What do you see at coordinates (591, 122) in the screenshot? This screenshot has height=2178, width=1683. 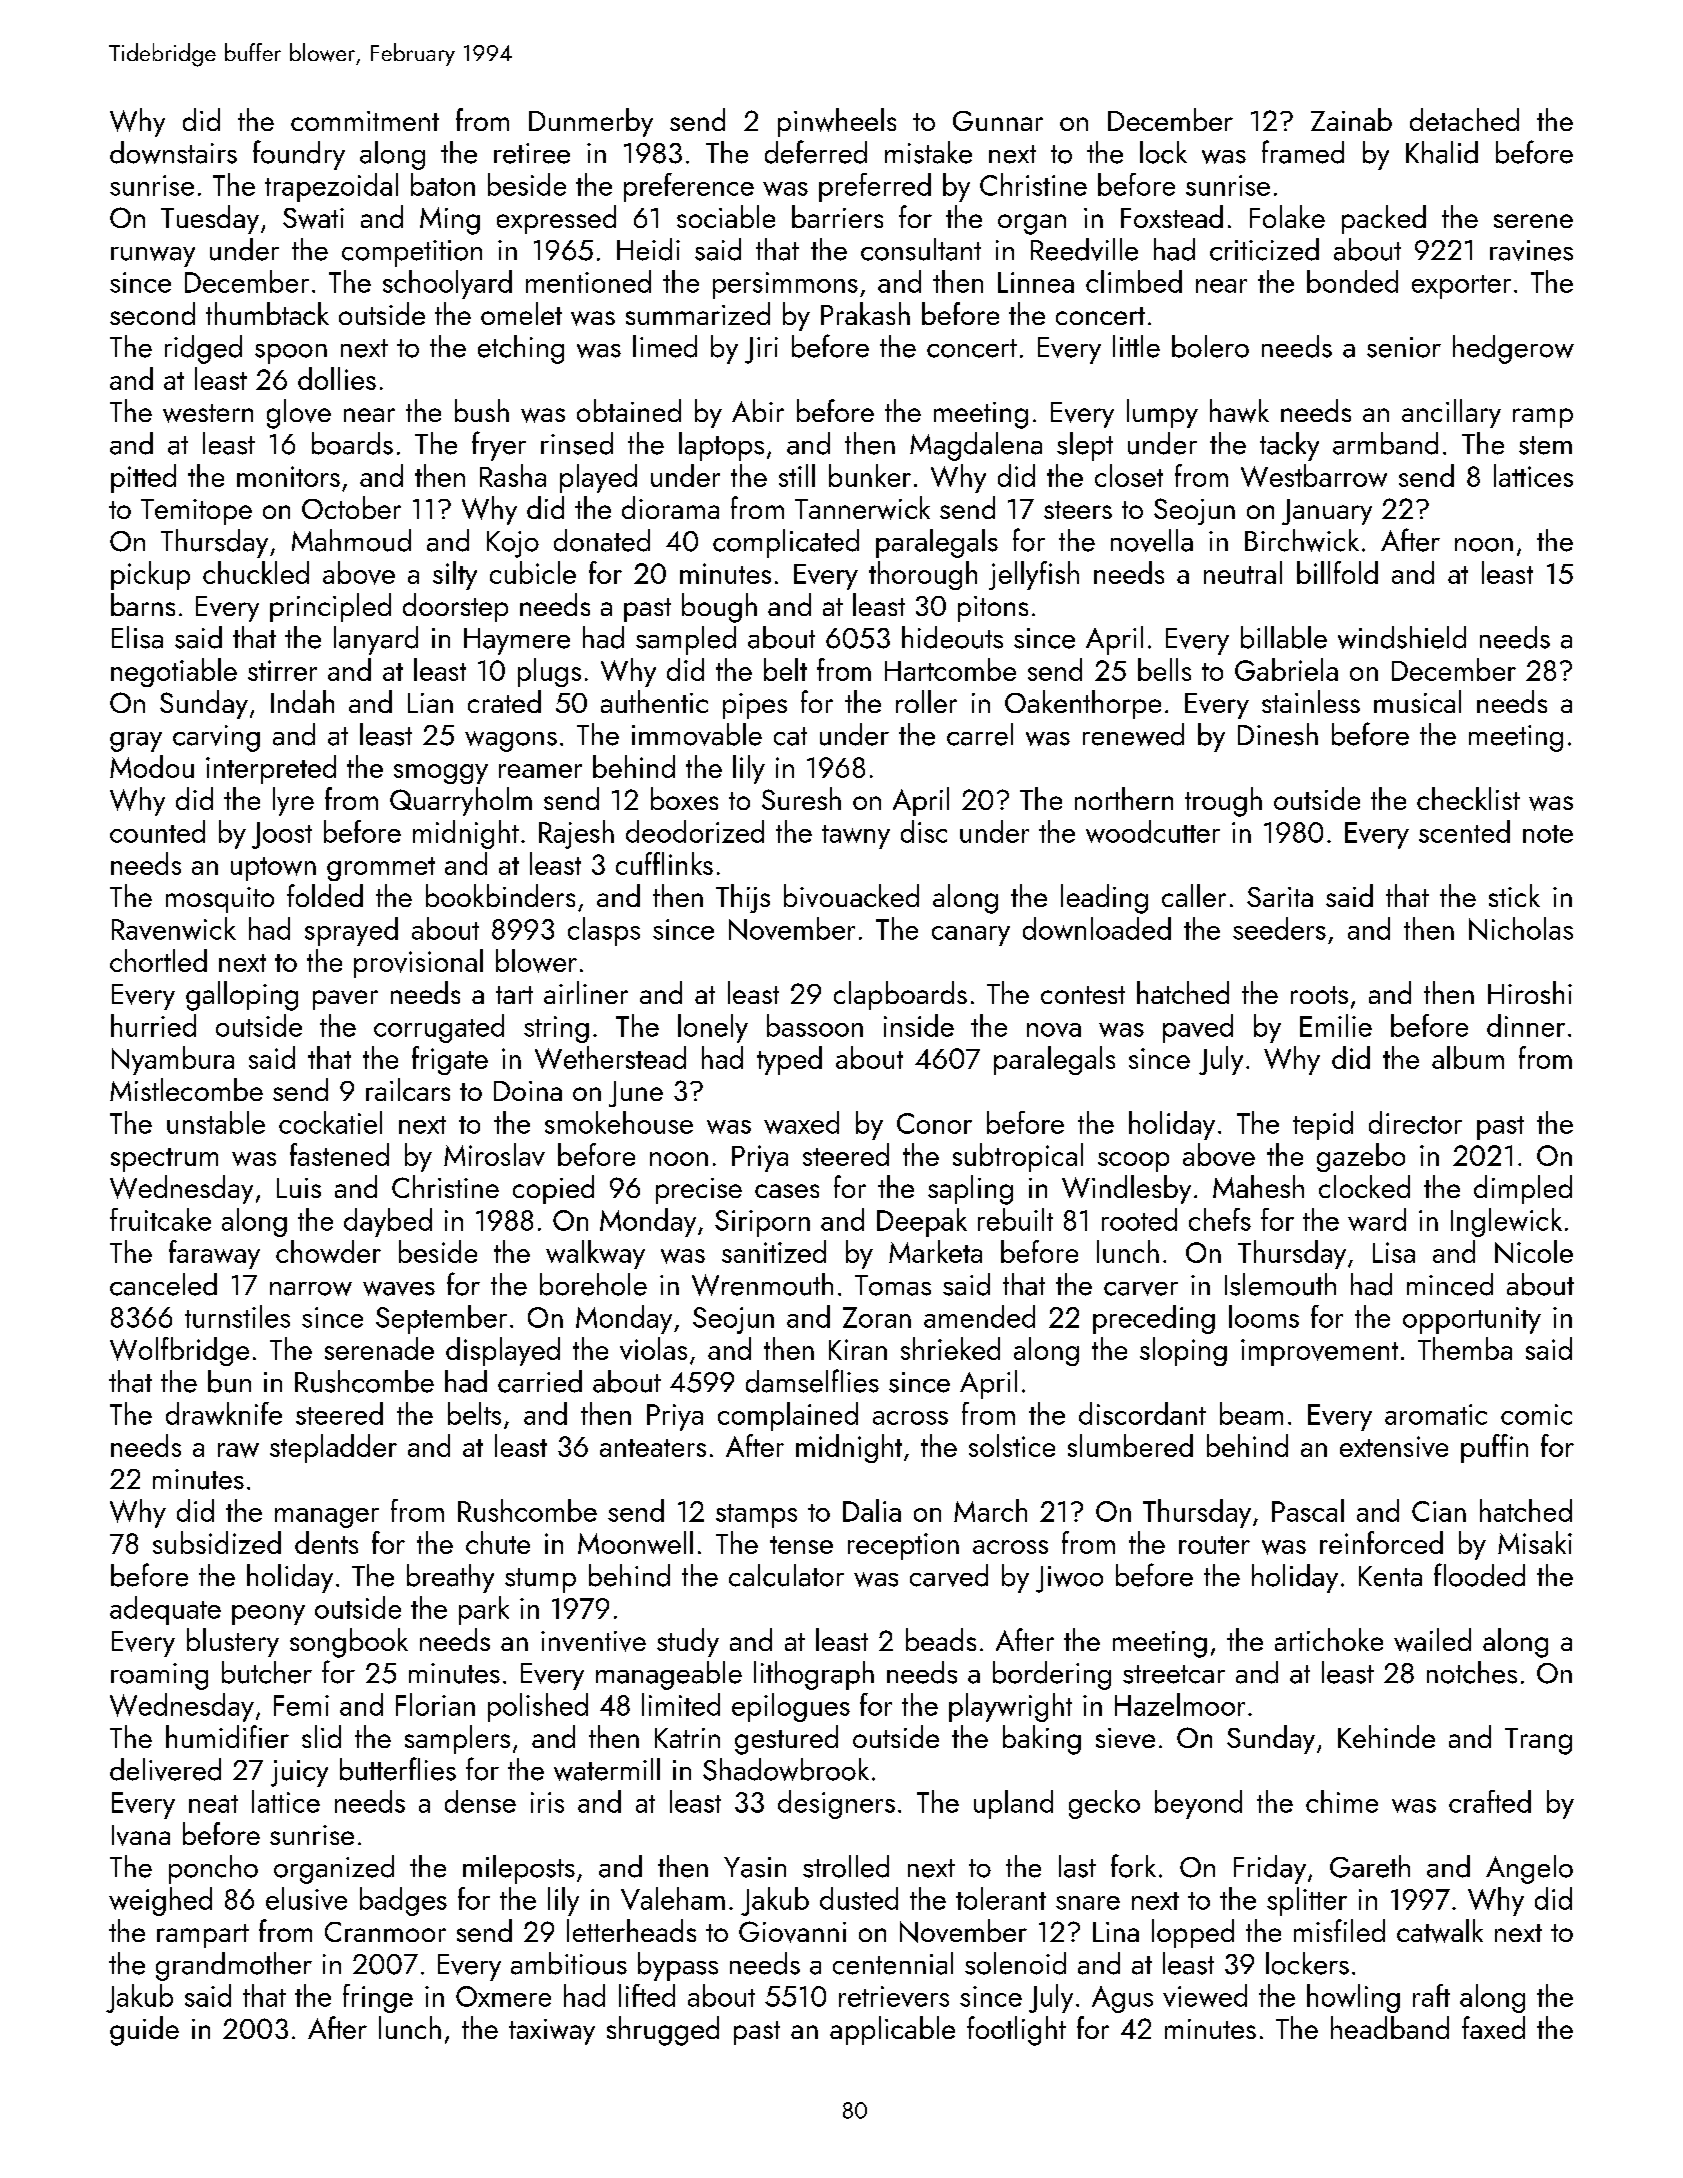 I see `Dunmerby` at bounding box center [591, 122].
